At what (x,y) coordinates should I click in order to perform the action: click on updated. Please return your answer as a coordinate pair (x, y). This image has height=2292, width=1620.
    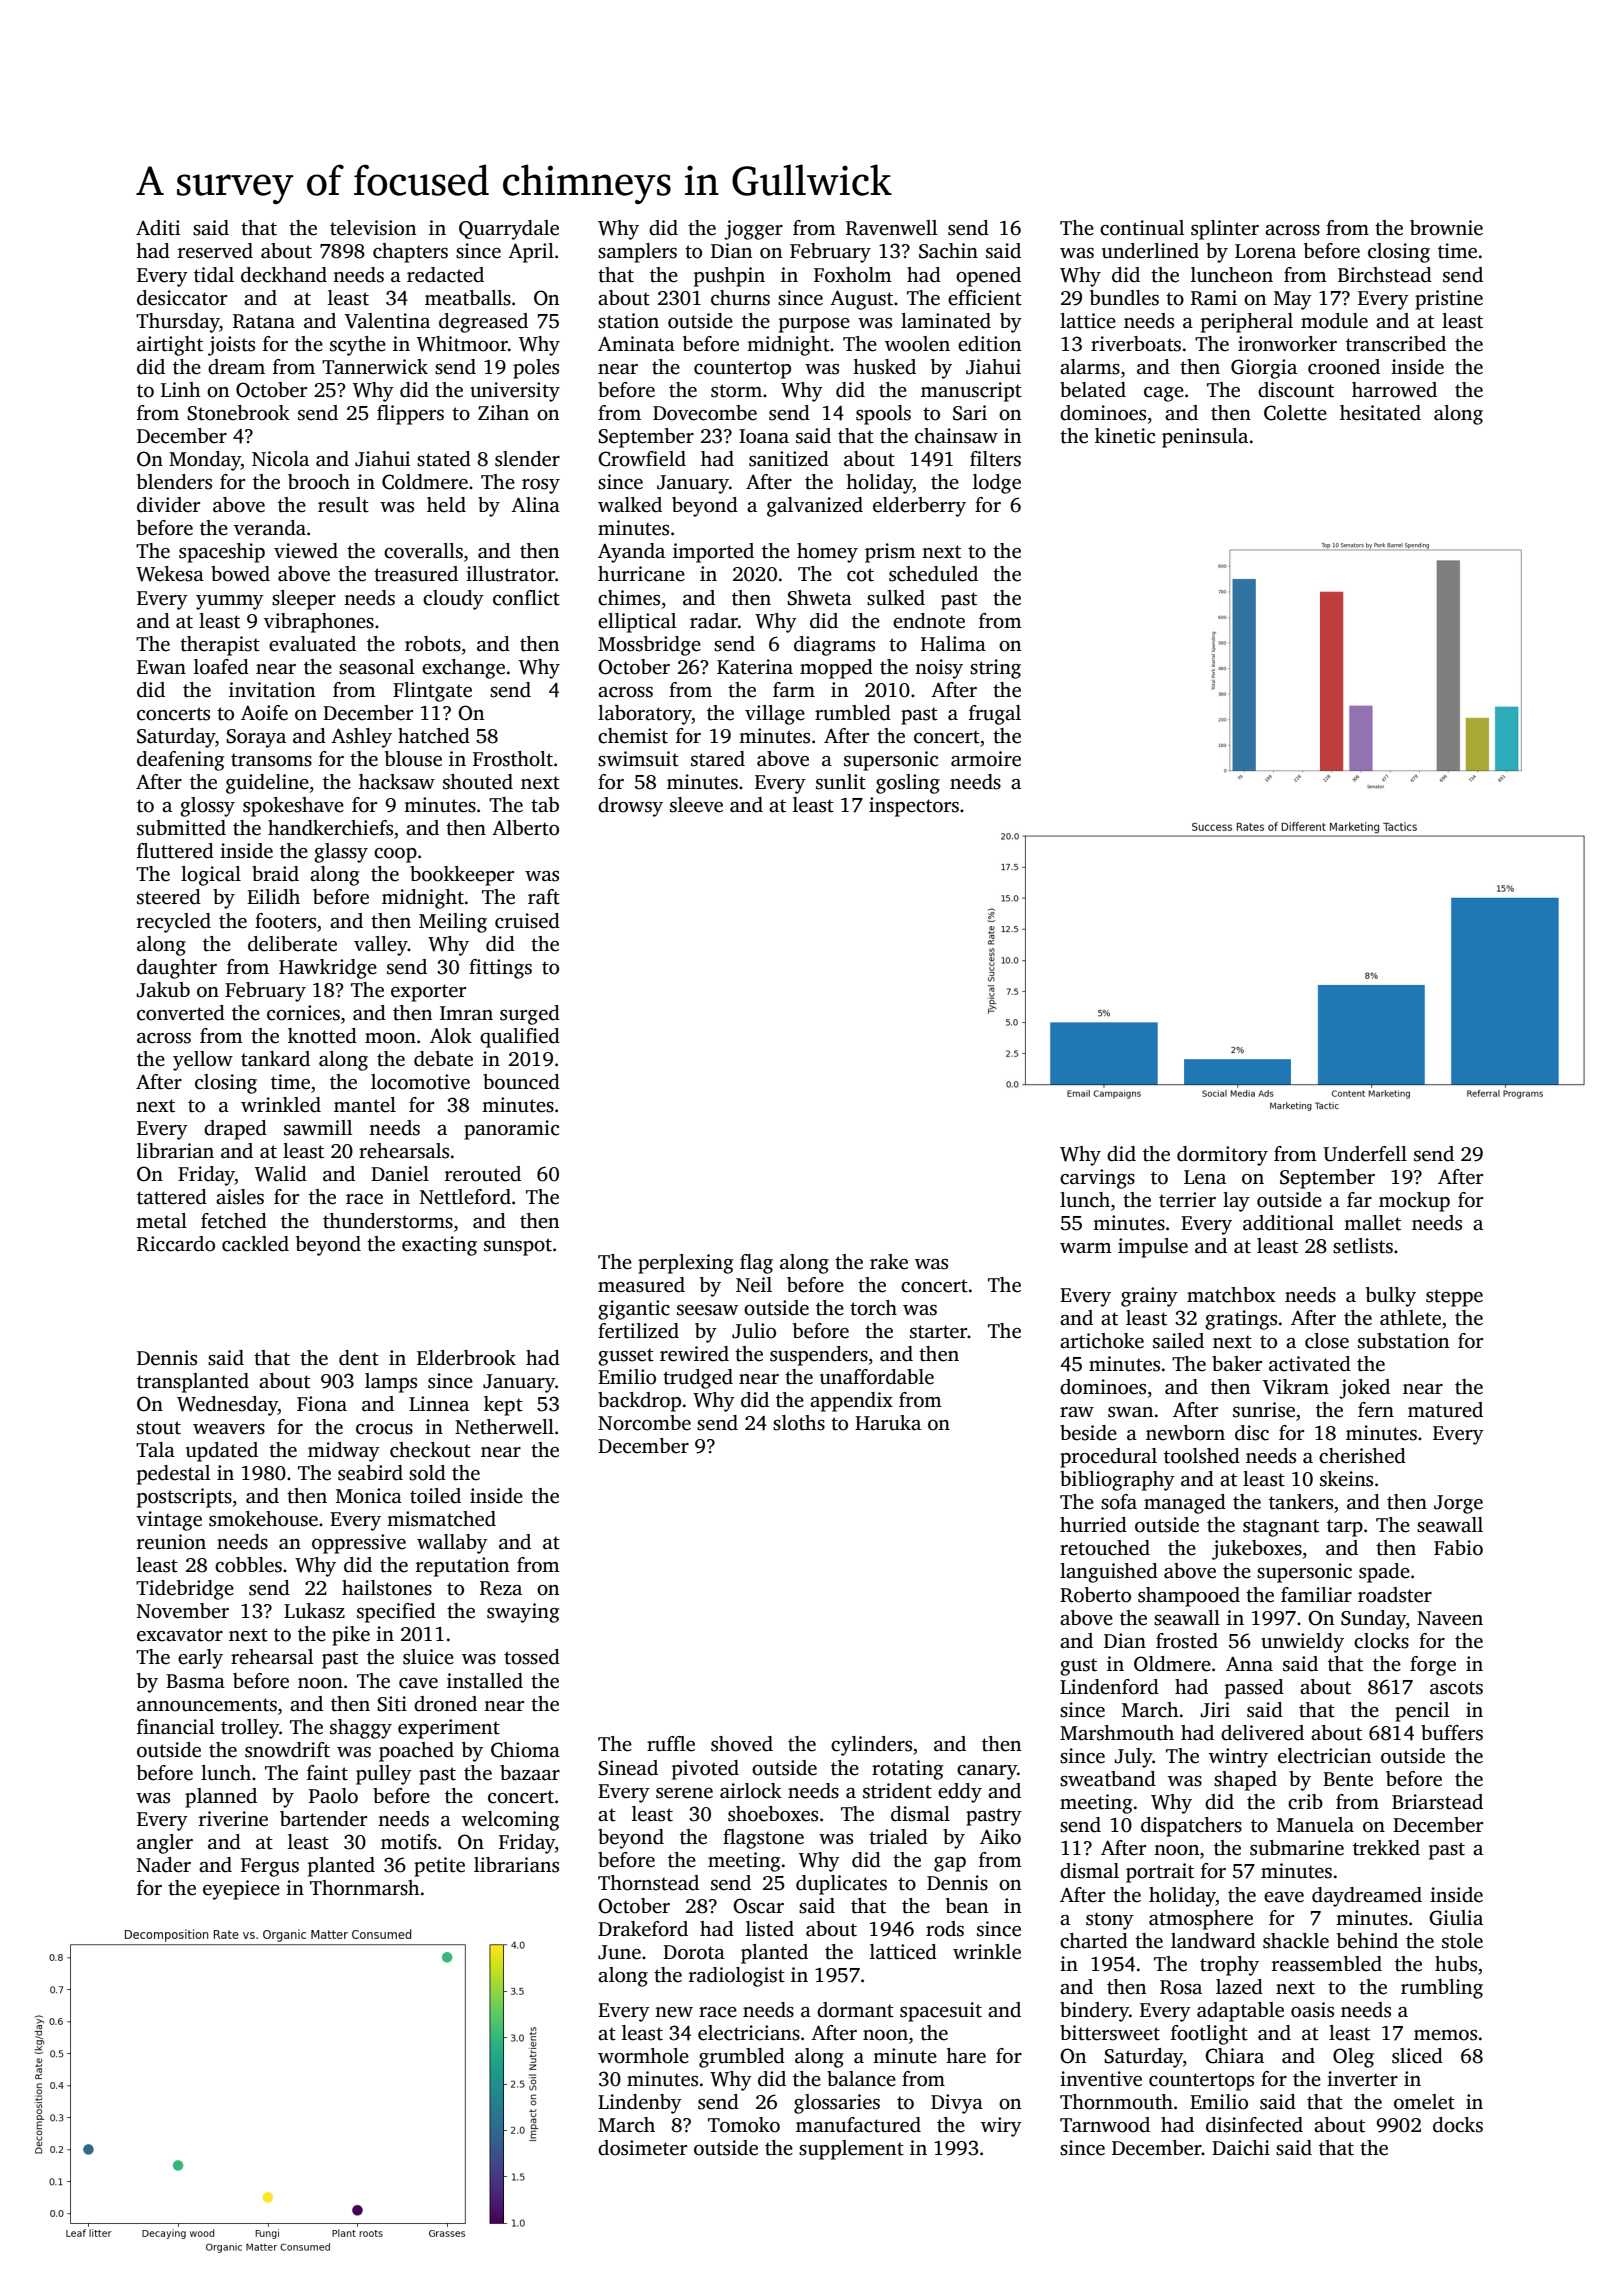
    Looking at the image, I should click on (222, 1452).
